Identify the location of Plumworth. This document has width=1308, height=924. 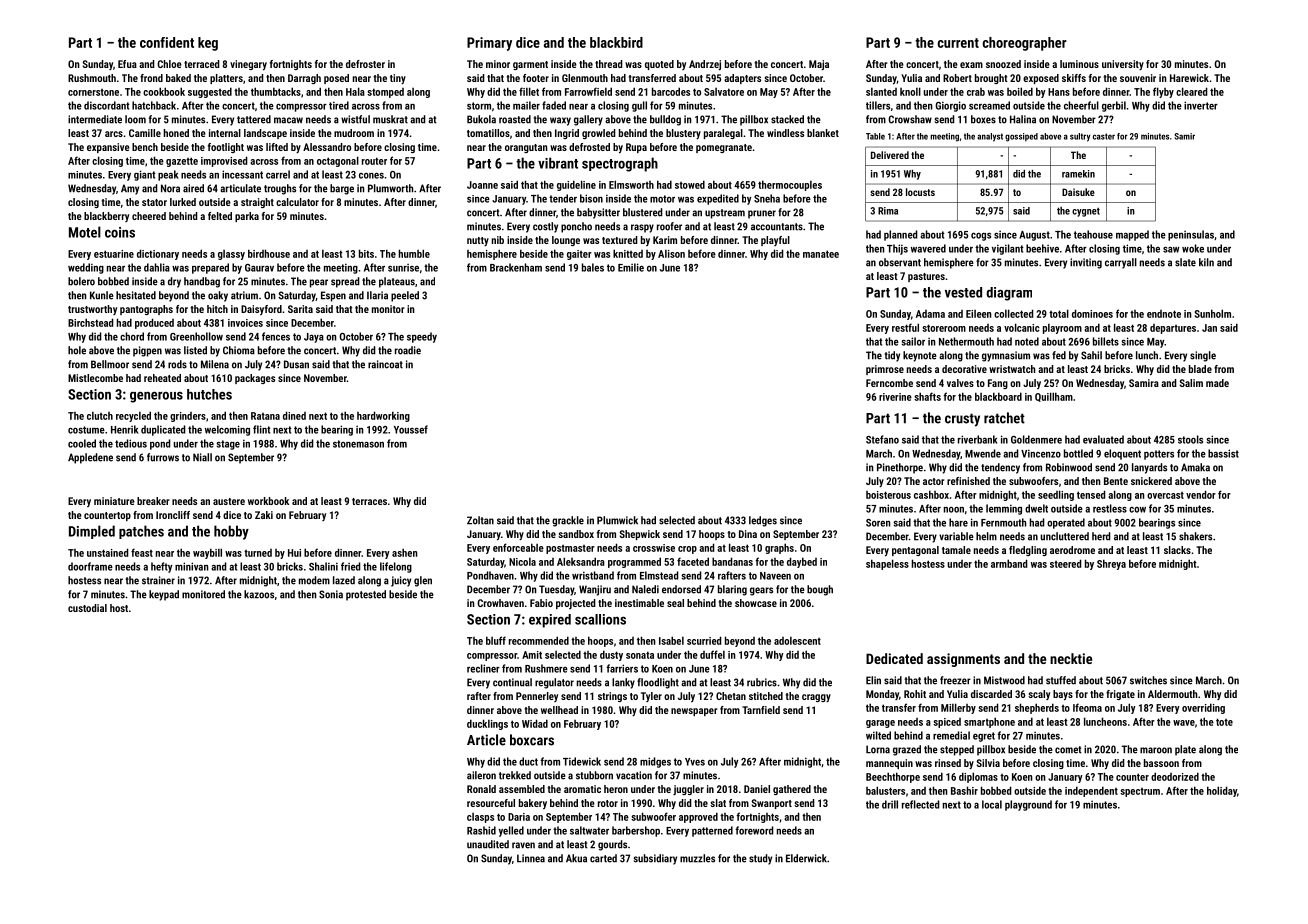
(391, 188).
